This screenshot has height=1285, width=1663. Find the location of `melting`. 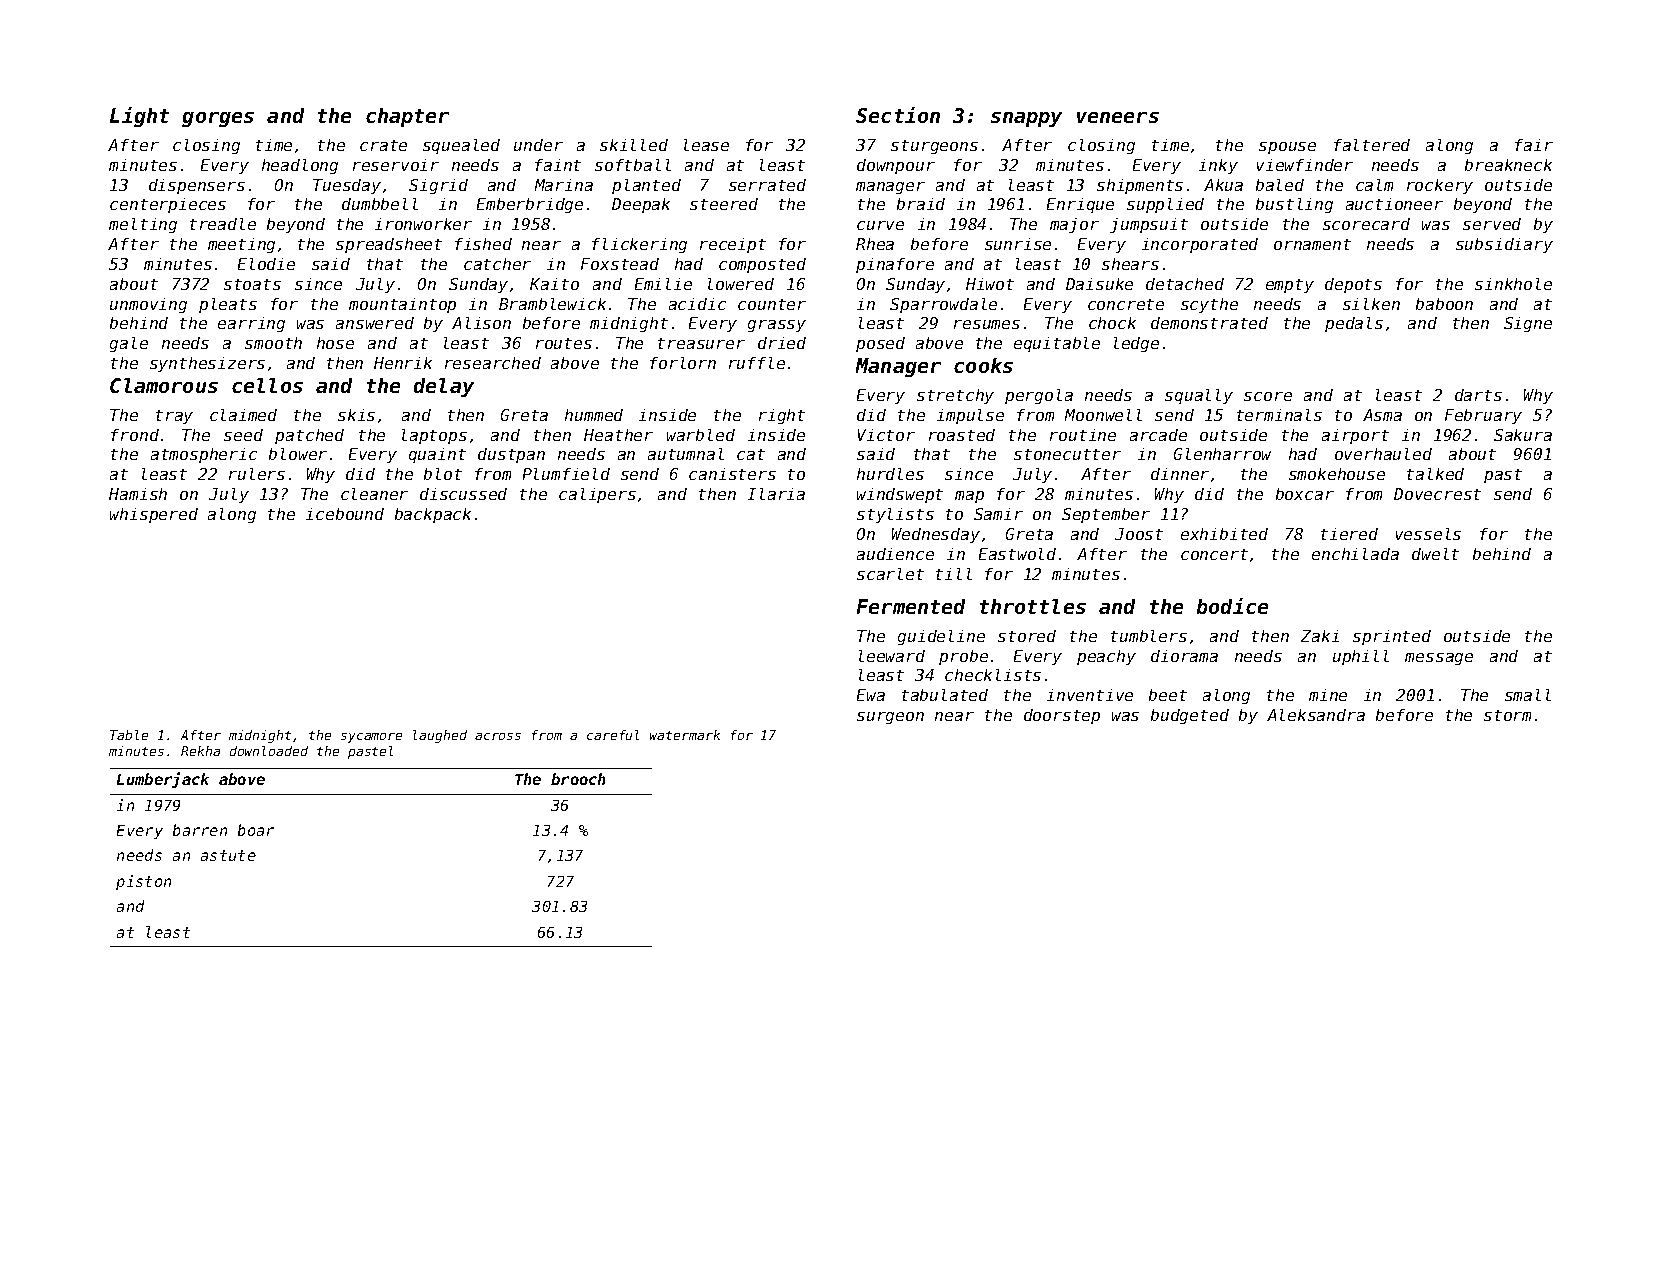

melting is located at coordinates (143, 225).
